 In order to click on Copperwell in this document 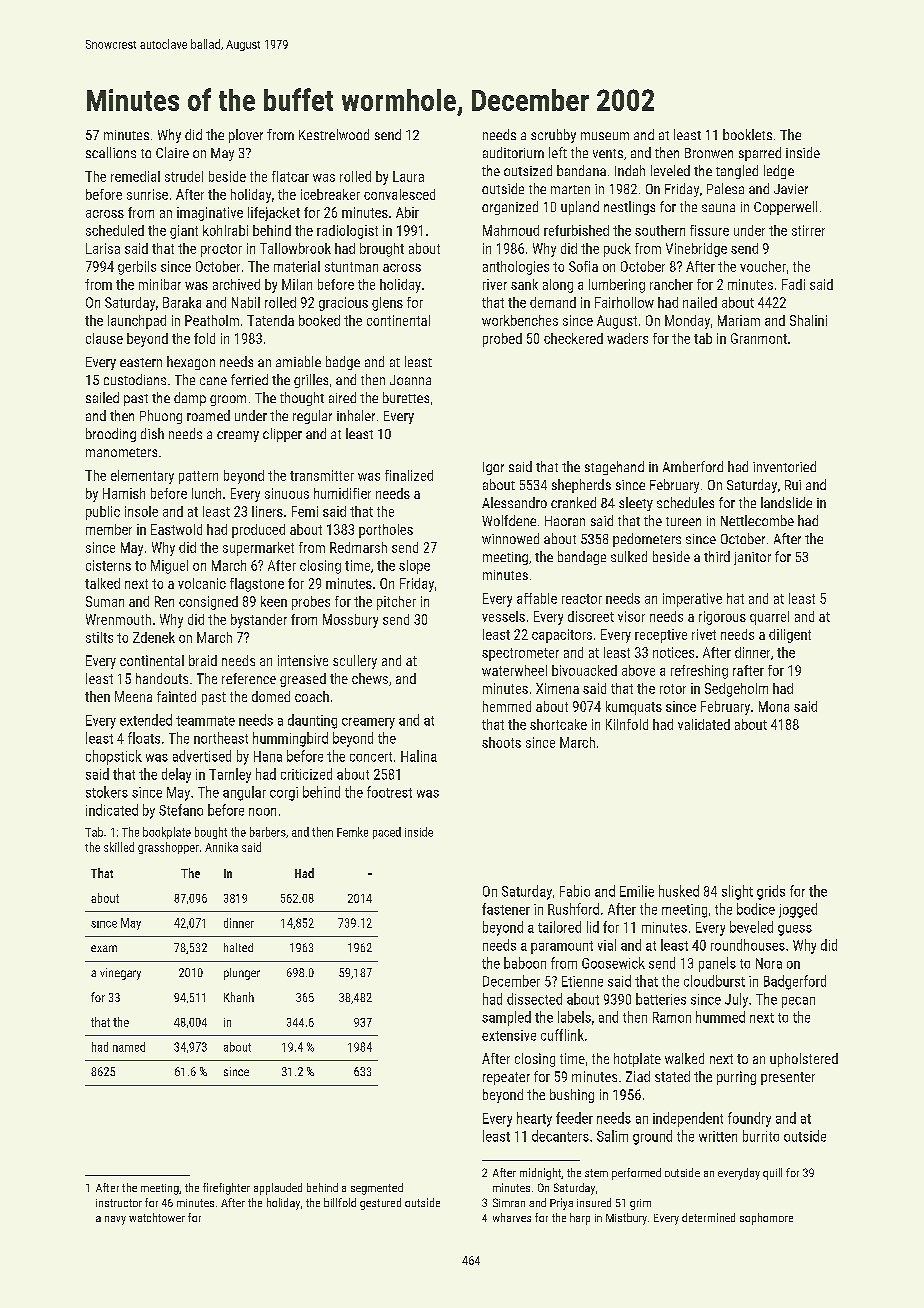, I will do `click(785, 208)`.
